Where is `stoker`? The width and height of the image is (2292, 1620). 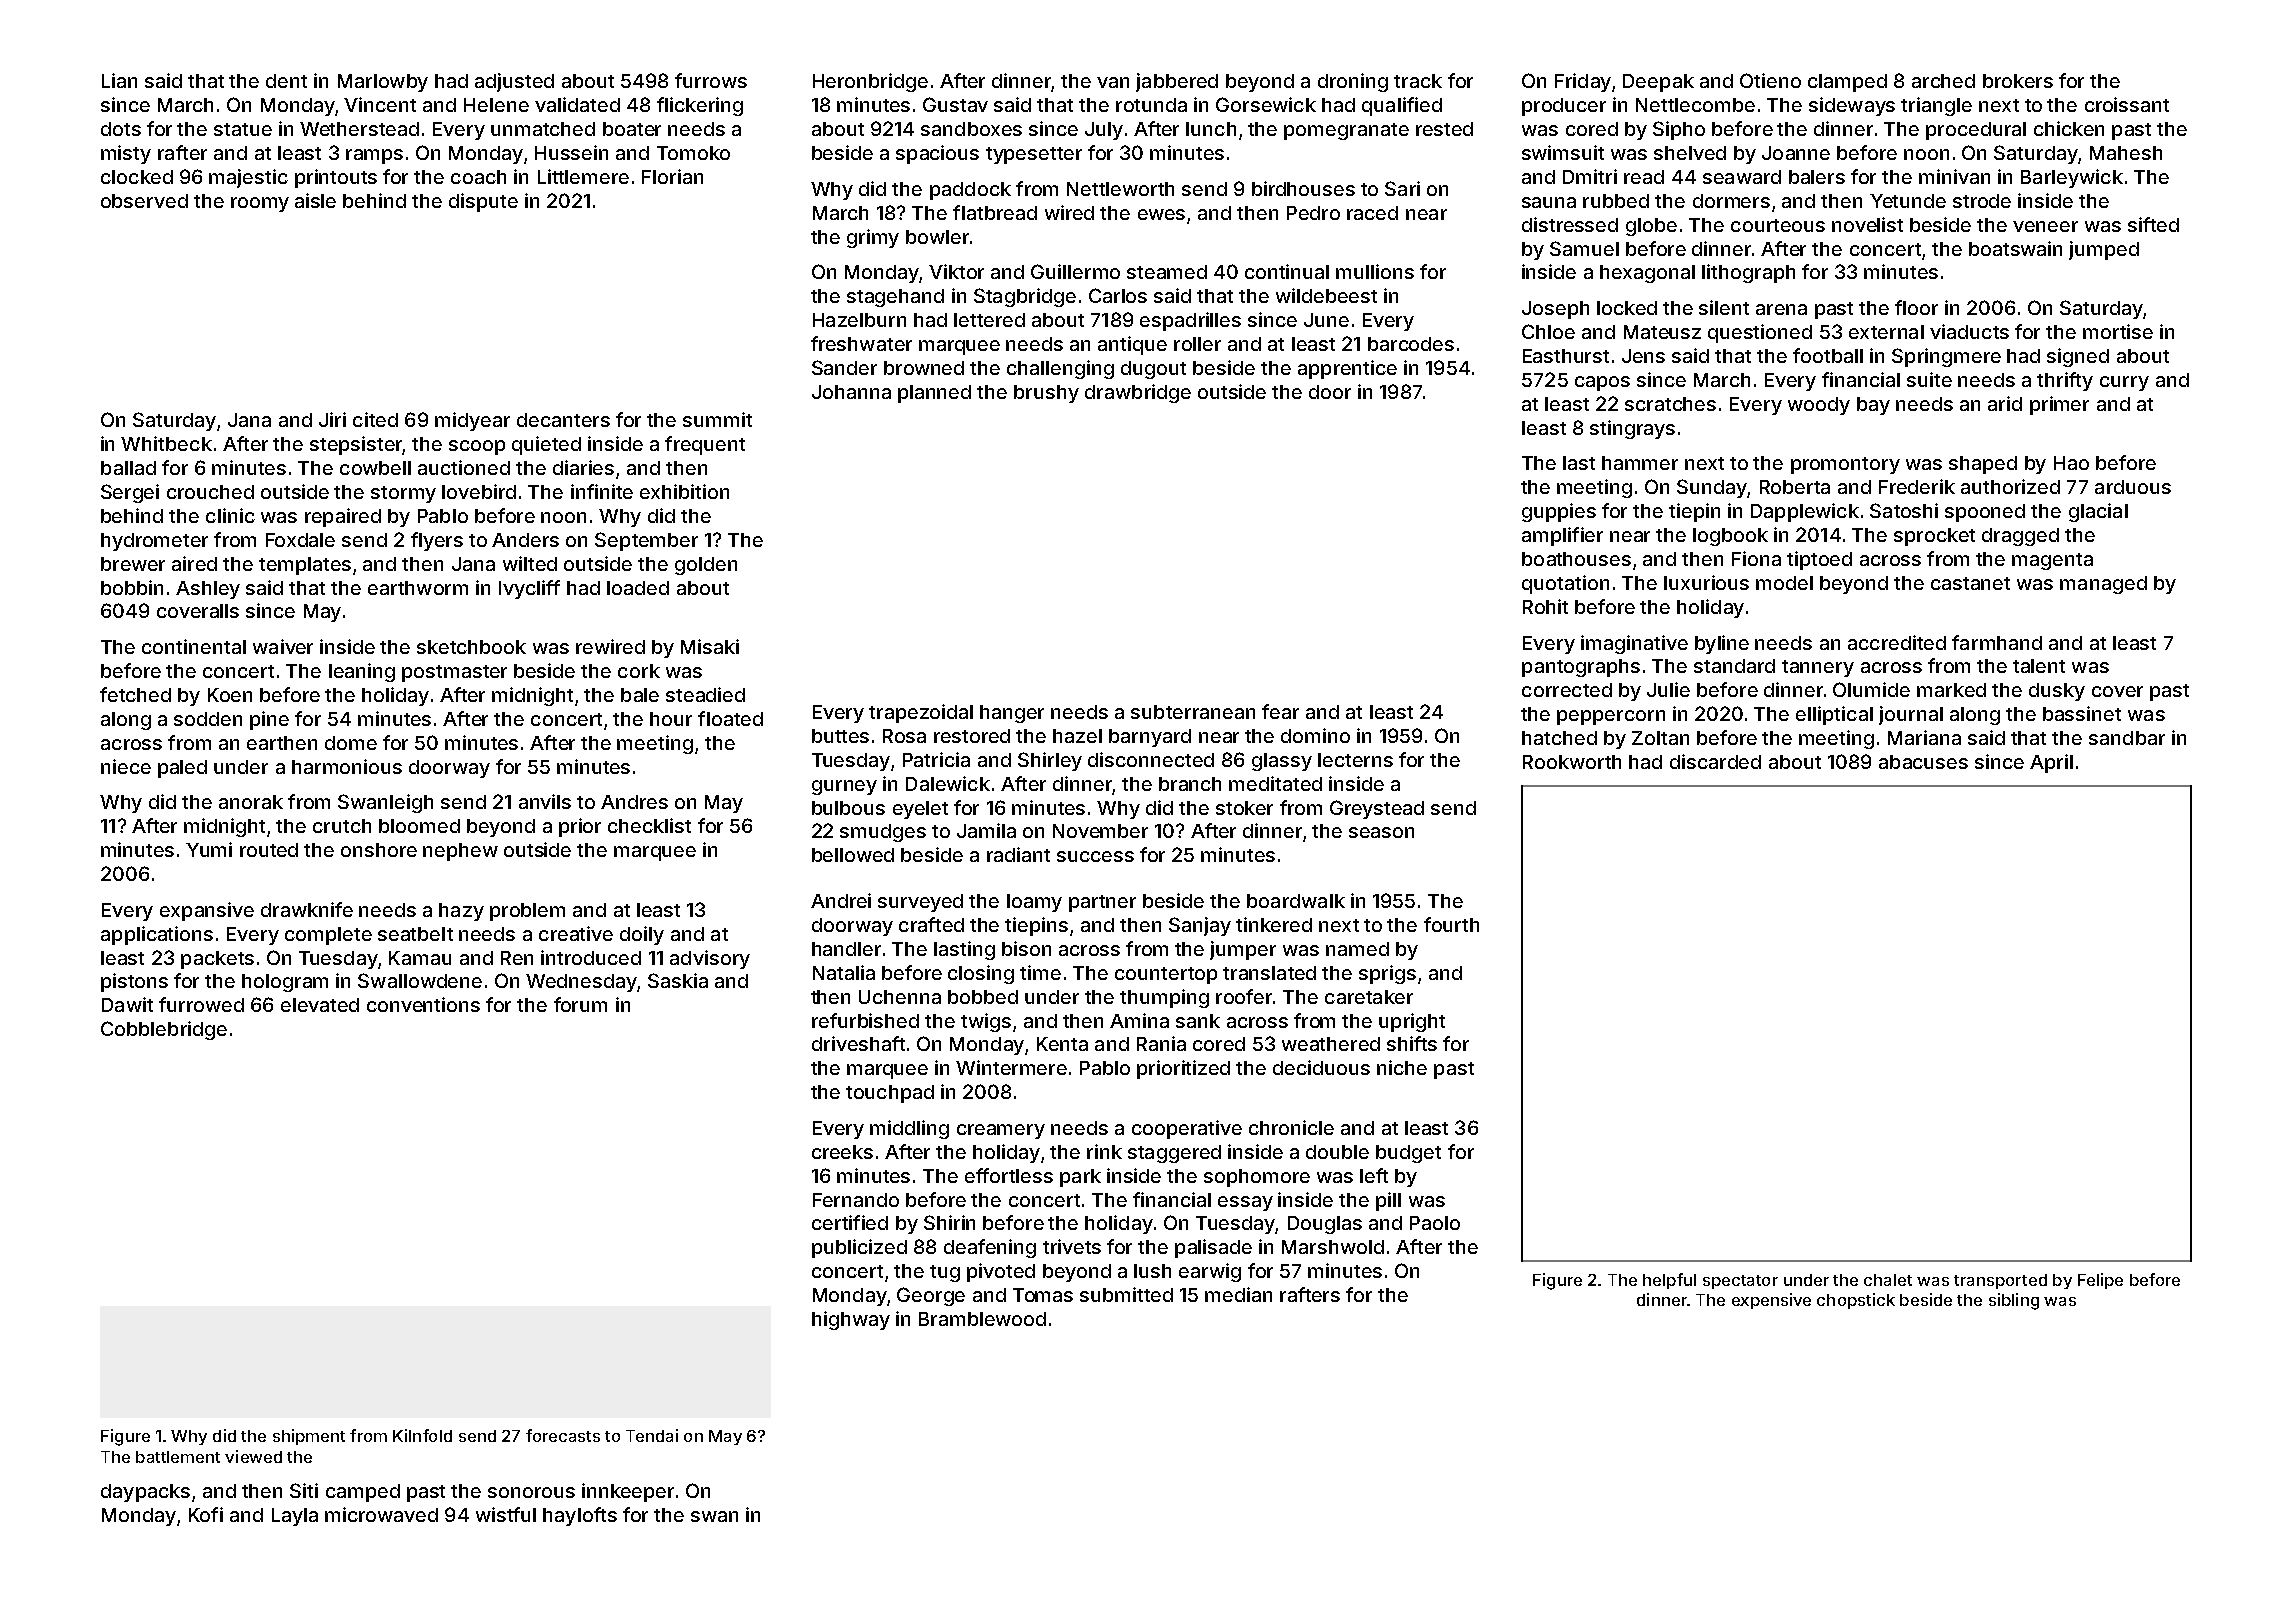 stoker is located at coordinates (1244, 808).
